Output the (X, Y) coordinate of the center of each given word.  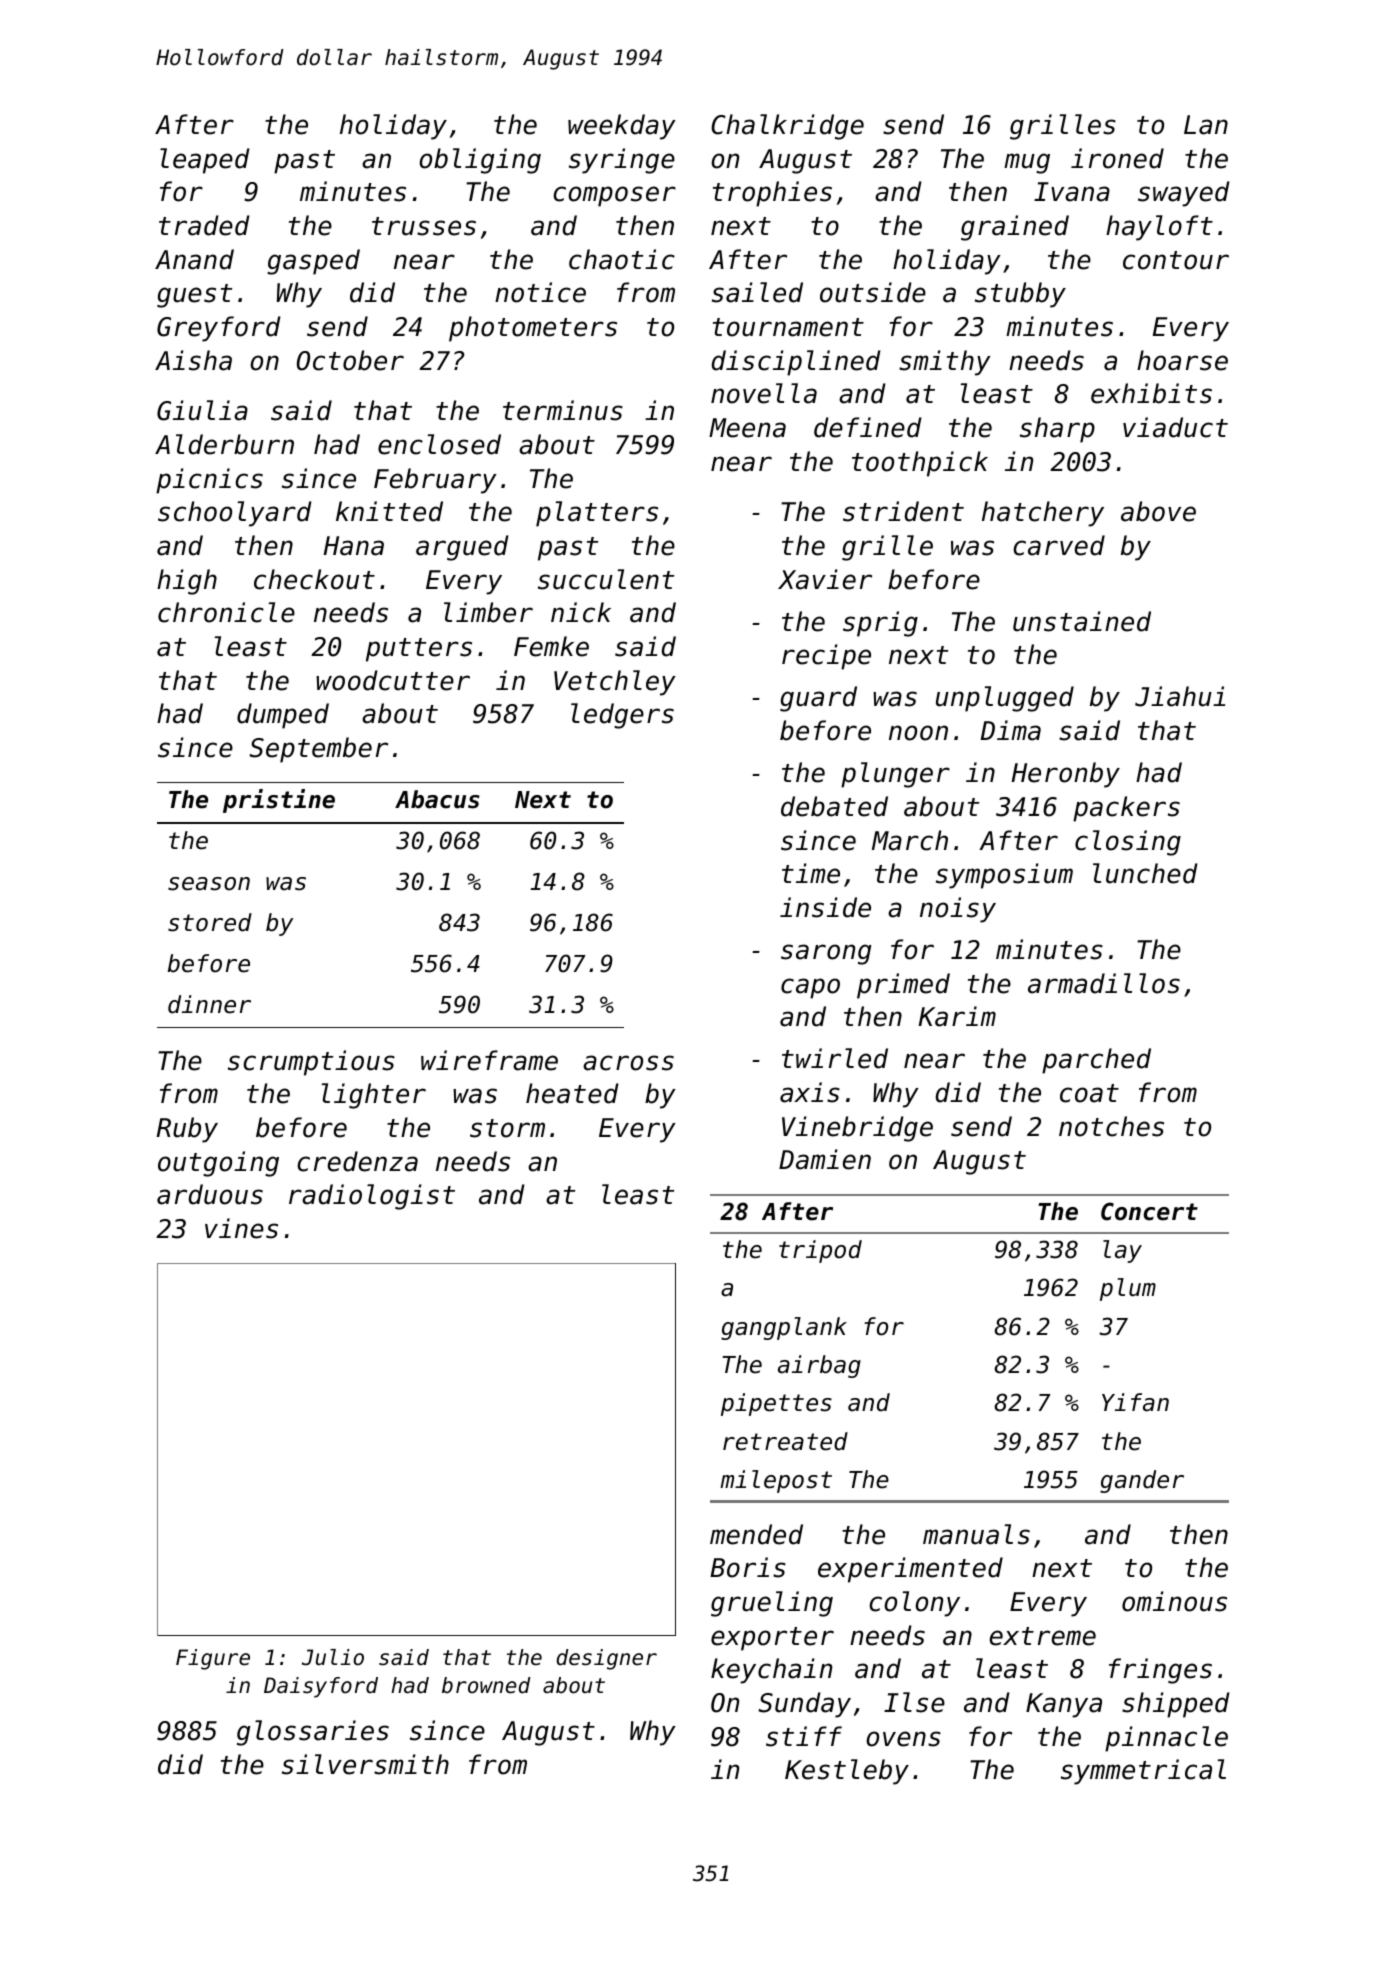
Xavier (825, 579)
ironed (1117, 158)
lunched (1145, 873)
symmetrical (1143, 1772)
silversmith (365, 1764)
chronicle (226, 612)
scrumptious (311, 1063)
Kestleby (847, 1772)
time (811, 873)
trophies (772, 194)
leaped (205, 161)
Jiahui (1180, 696)
